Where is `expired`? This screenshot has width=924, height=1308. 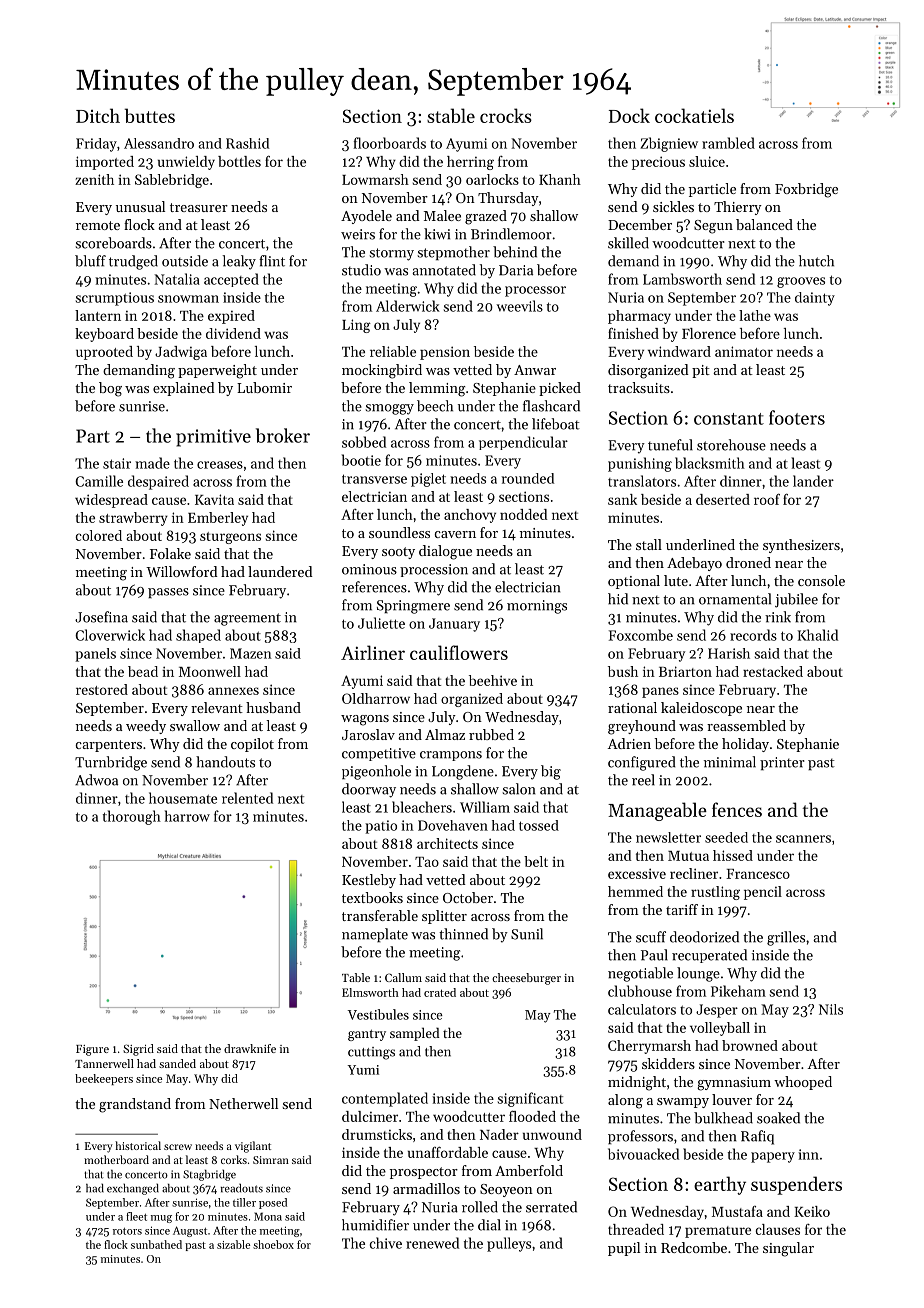 expired is located at coordinates (231, 317).
